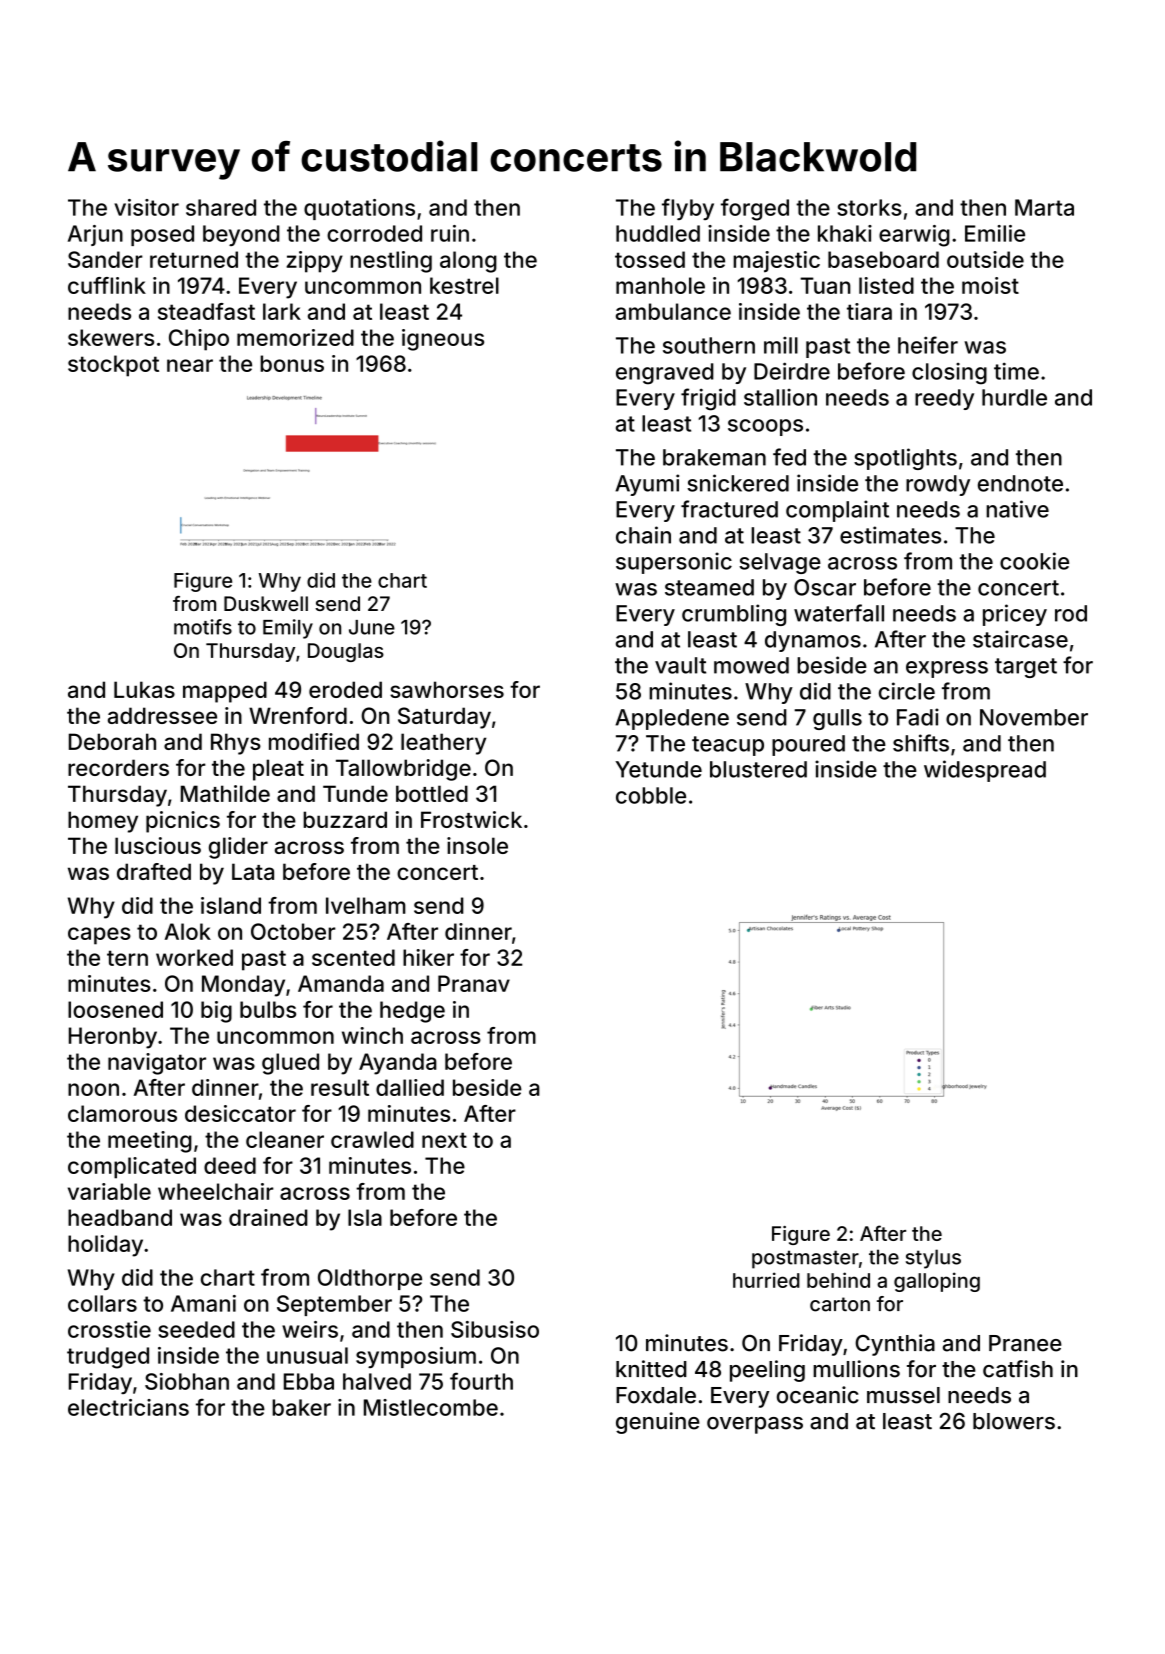 This screenshot has width=1165, height=1654. I want to click on supersonic, so click(674, 563).
